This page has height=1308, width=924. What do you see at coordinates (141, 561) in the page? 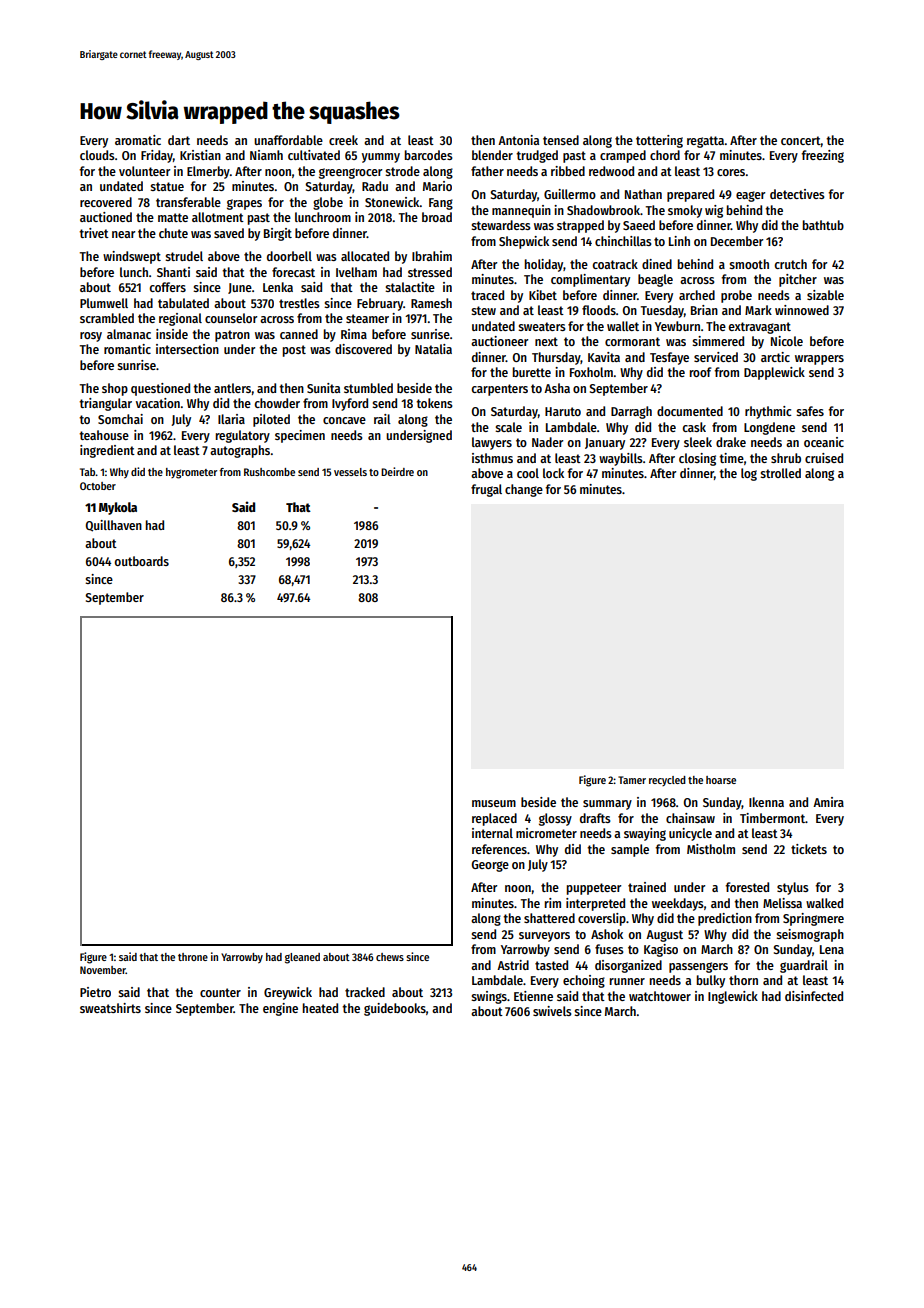
I see `outboards` at bounding box center [141, 561].
